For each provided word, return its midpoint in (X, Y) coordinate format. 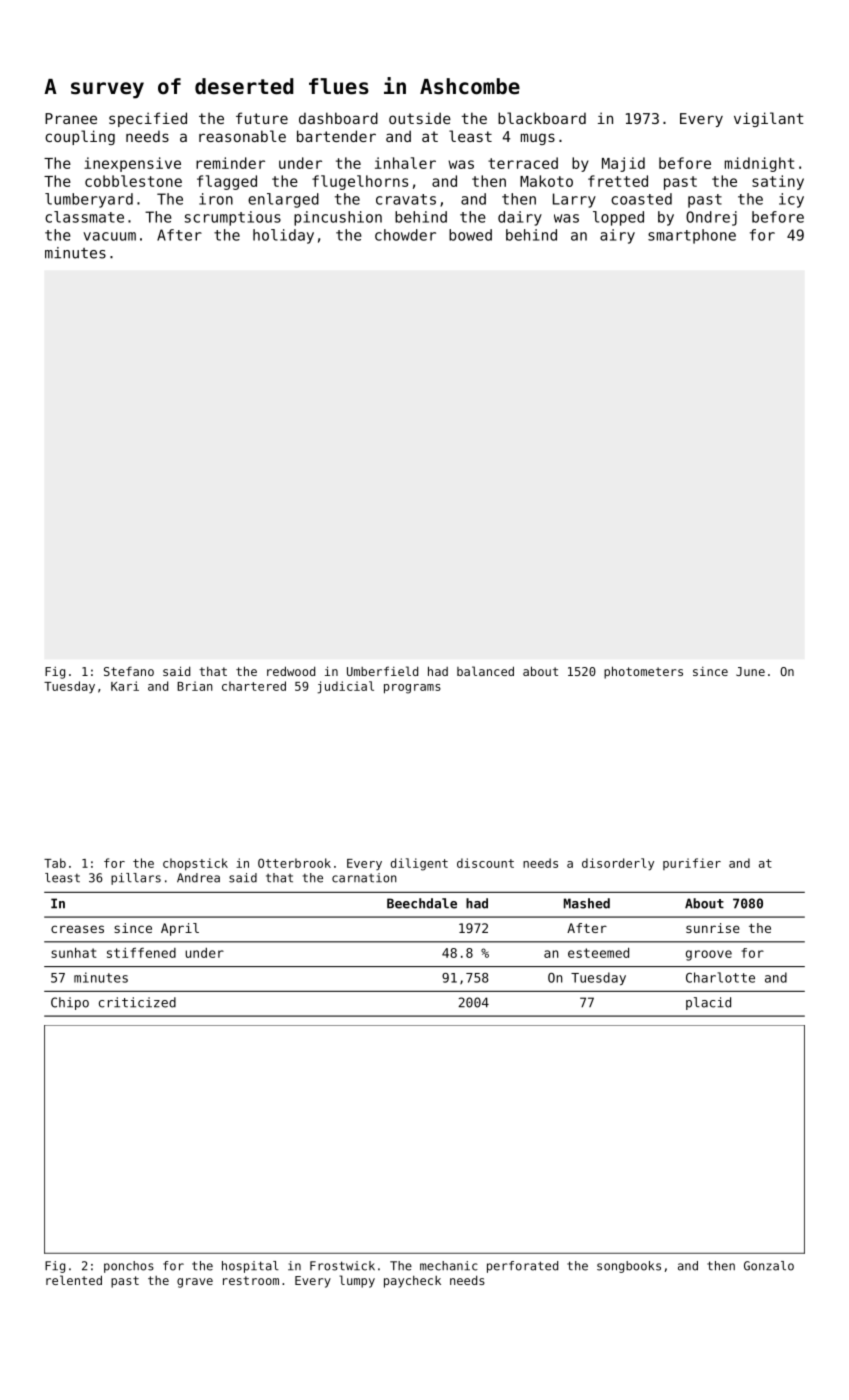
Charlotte (720, 977)
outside (420, 118)
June (750, 671)
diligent (419, 864)
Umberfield (382, 671)
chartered (254, 686)
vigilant (769, 119)
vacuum (109, 236)
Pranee (71, 118)
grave (195, 1283)
